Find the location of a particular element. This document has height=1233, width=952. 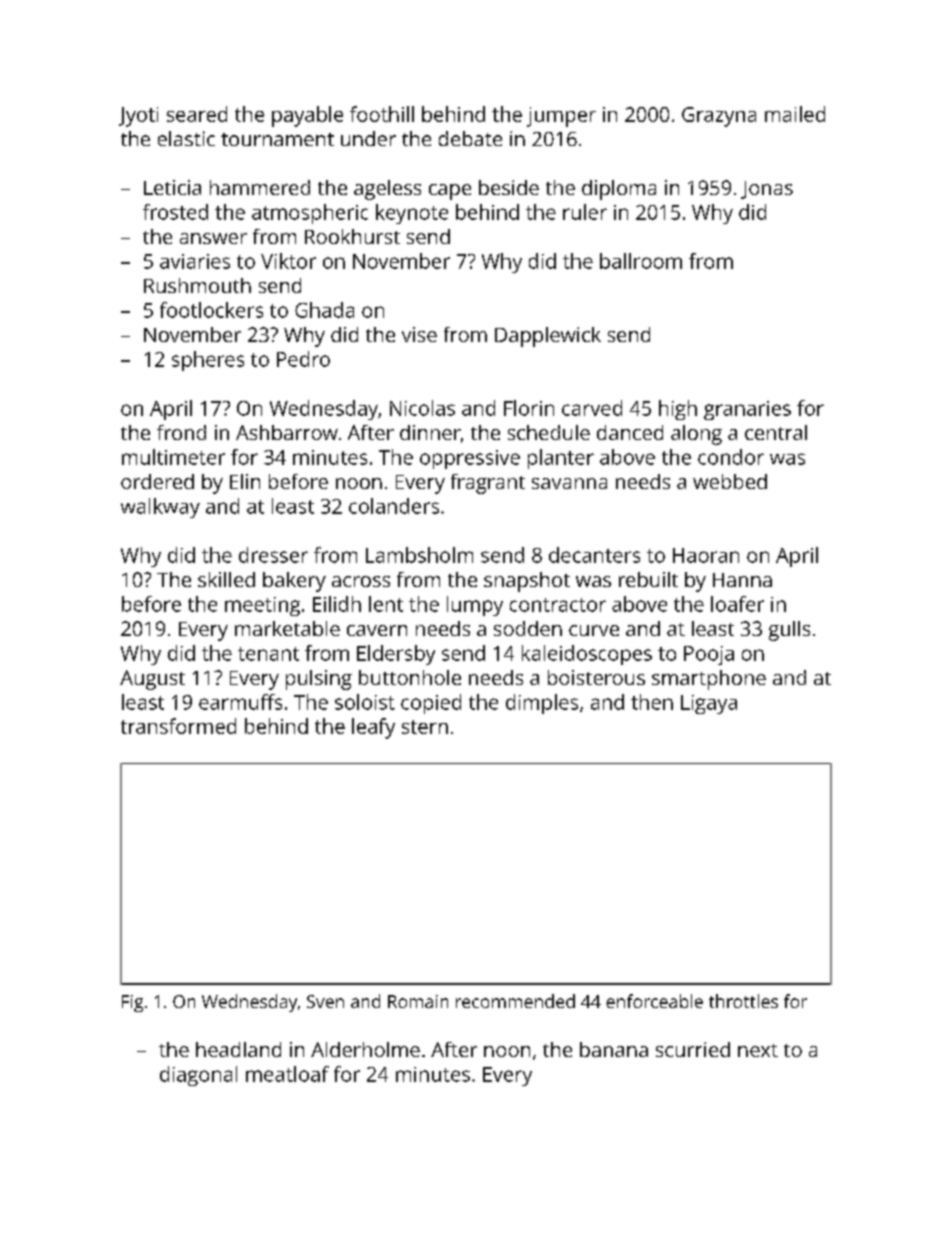

Sven is located at coordinates (325, 1001).
